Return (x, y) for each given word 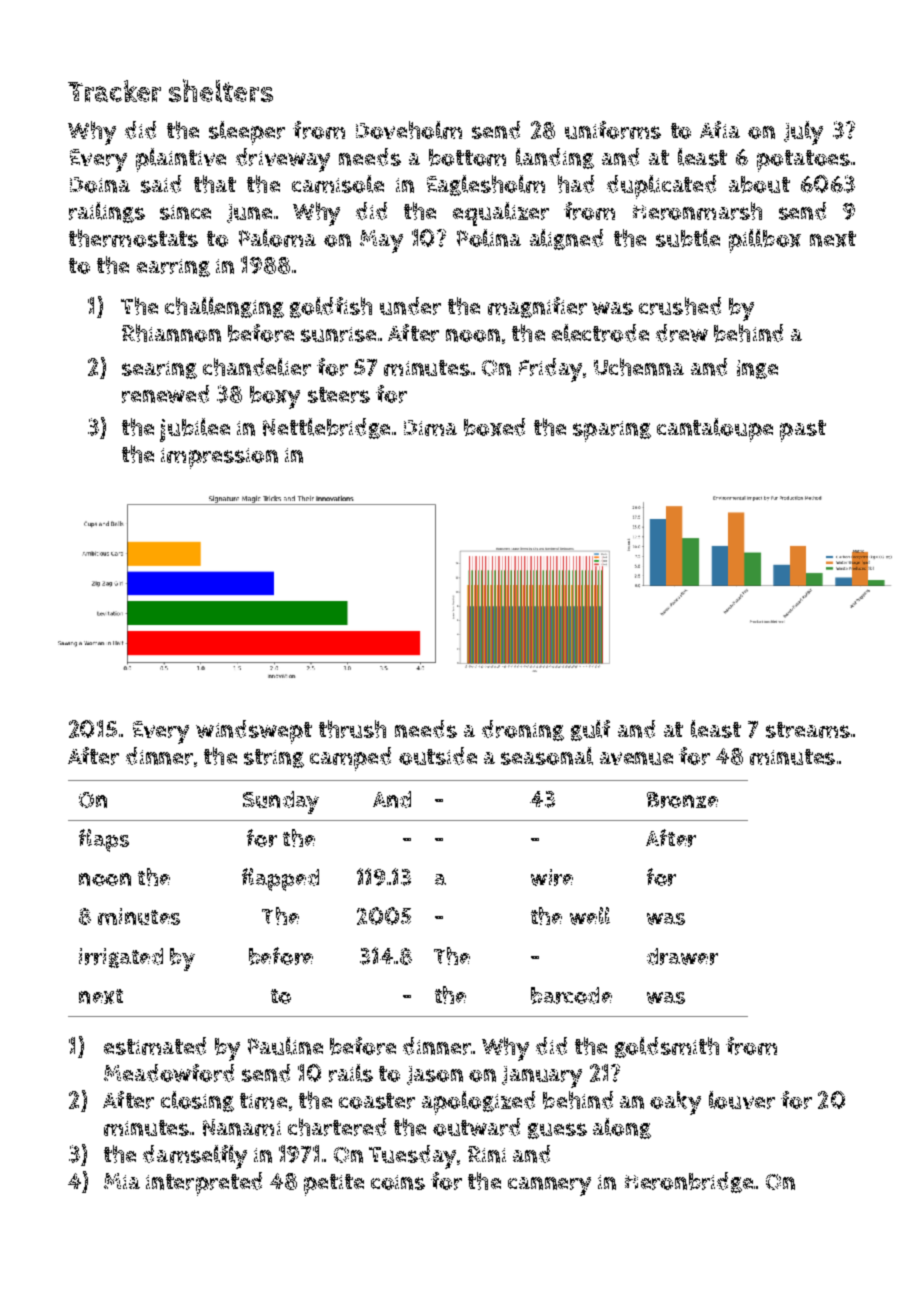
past (803, 431)
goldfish (331, 307)
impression (219, 458)
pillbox (765, 241)
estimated (155, 1046)
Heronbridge (689, 1182)
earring (173, 268)
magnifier (537, 307)
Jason (435, 1075)
